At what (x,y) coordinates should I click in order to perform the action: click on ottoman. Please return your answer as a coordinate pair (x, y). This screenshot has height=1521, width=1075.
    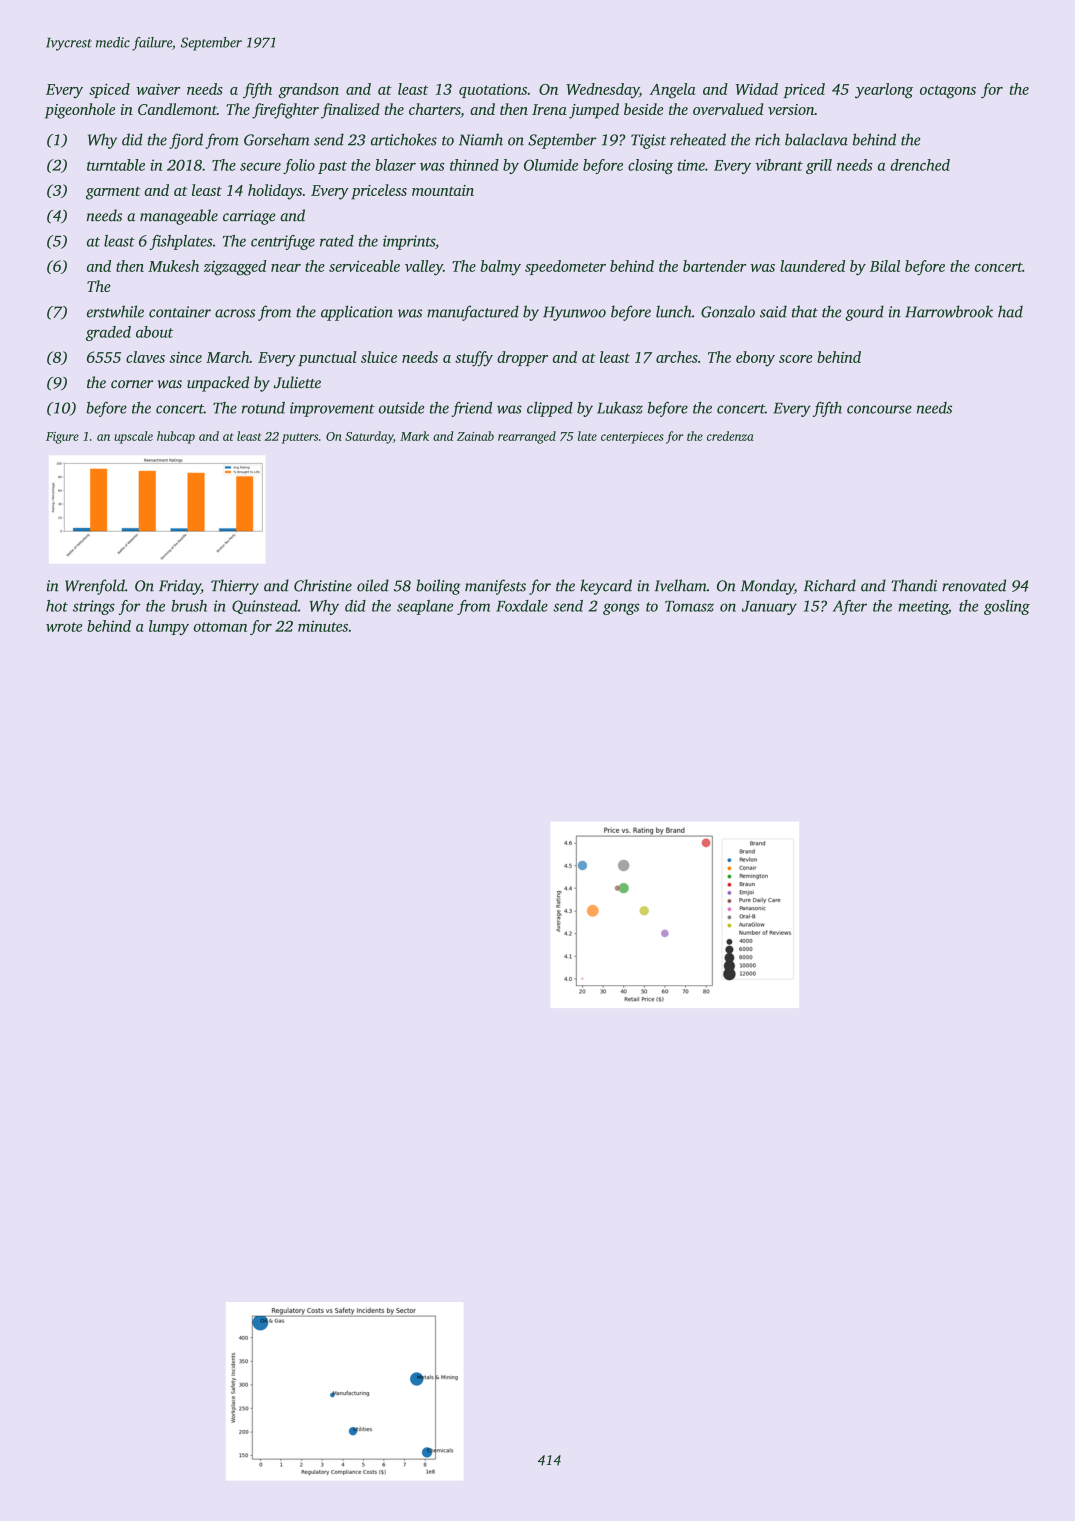
    Looking at the image, I should click on (220, 627).
